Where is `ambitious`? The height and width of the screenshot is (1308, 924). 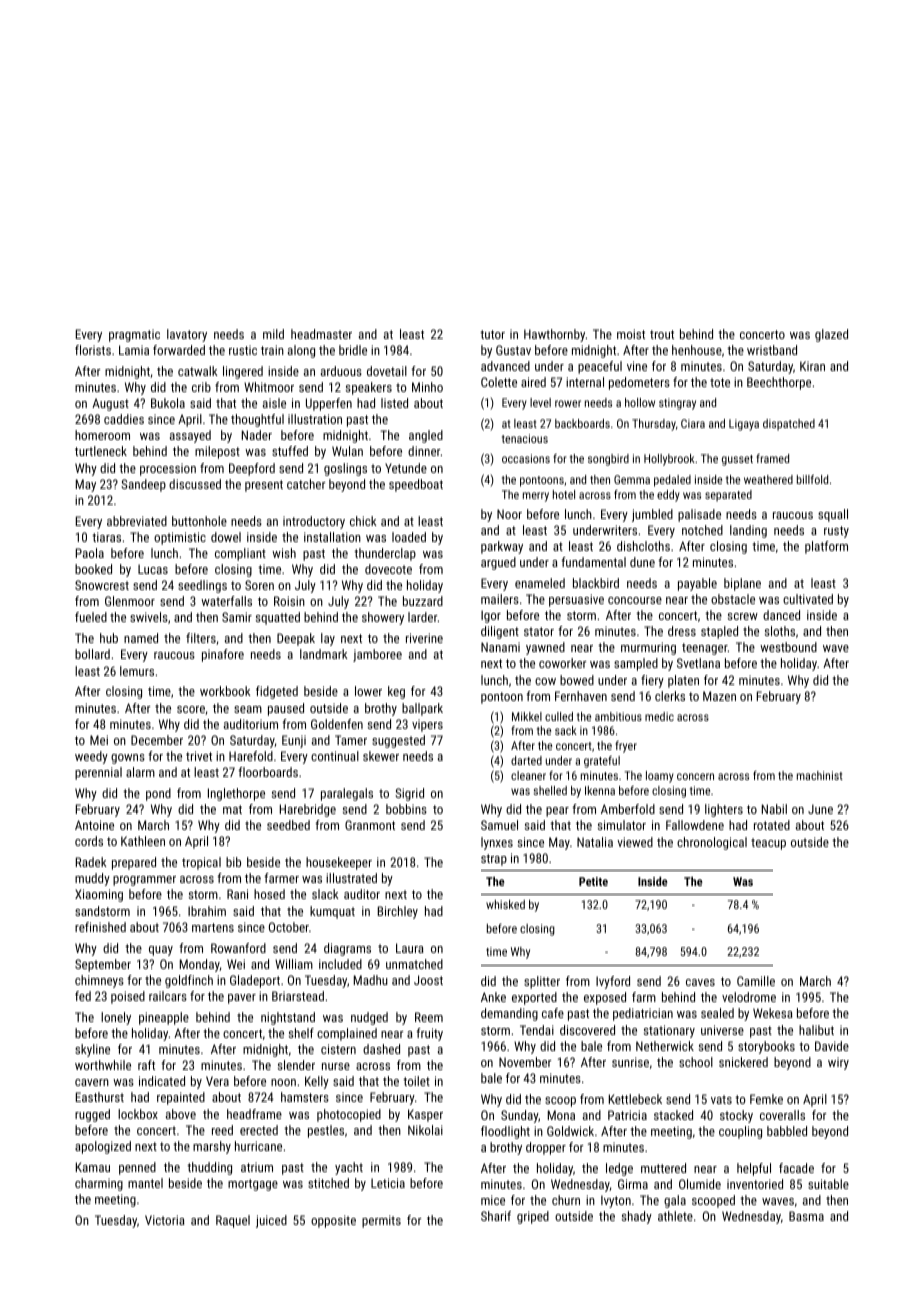
ambitious is located at coordinates (618, 716).
